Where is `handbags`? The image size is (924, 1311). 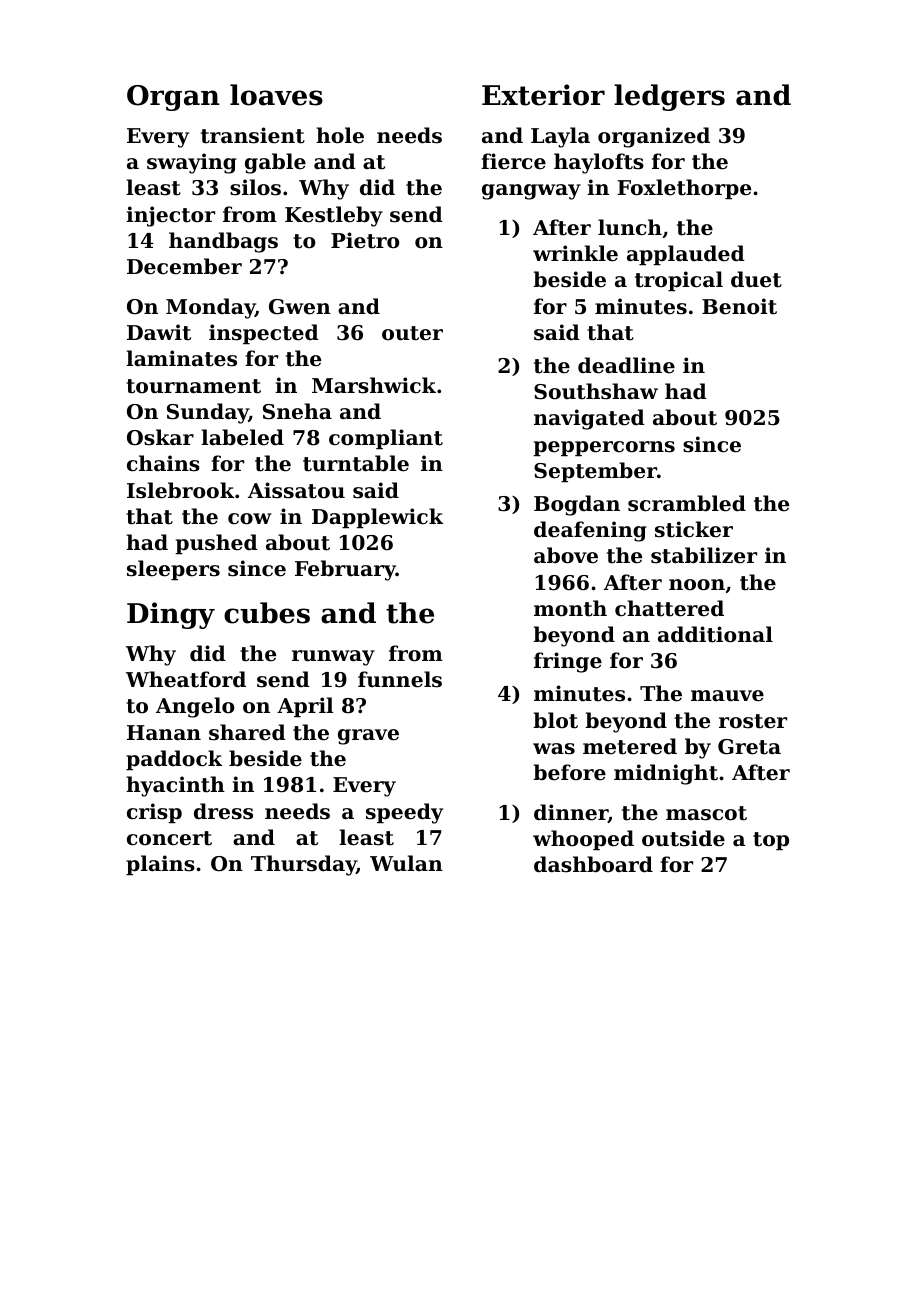 handbags is located at coordinates (223, 242).
